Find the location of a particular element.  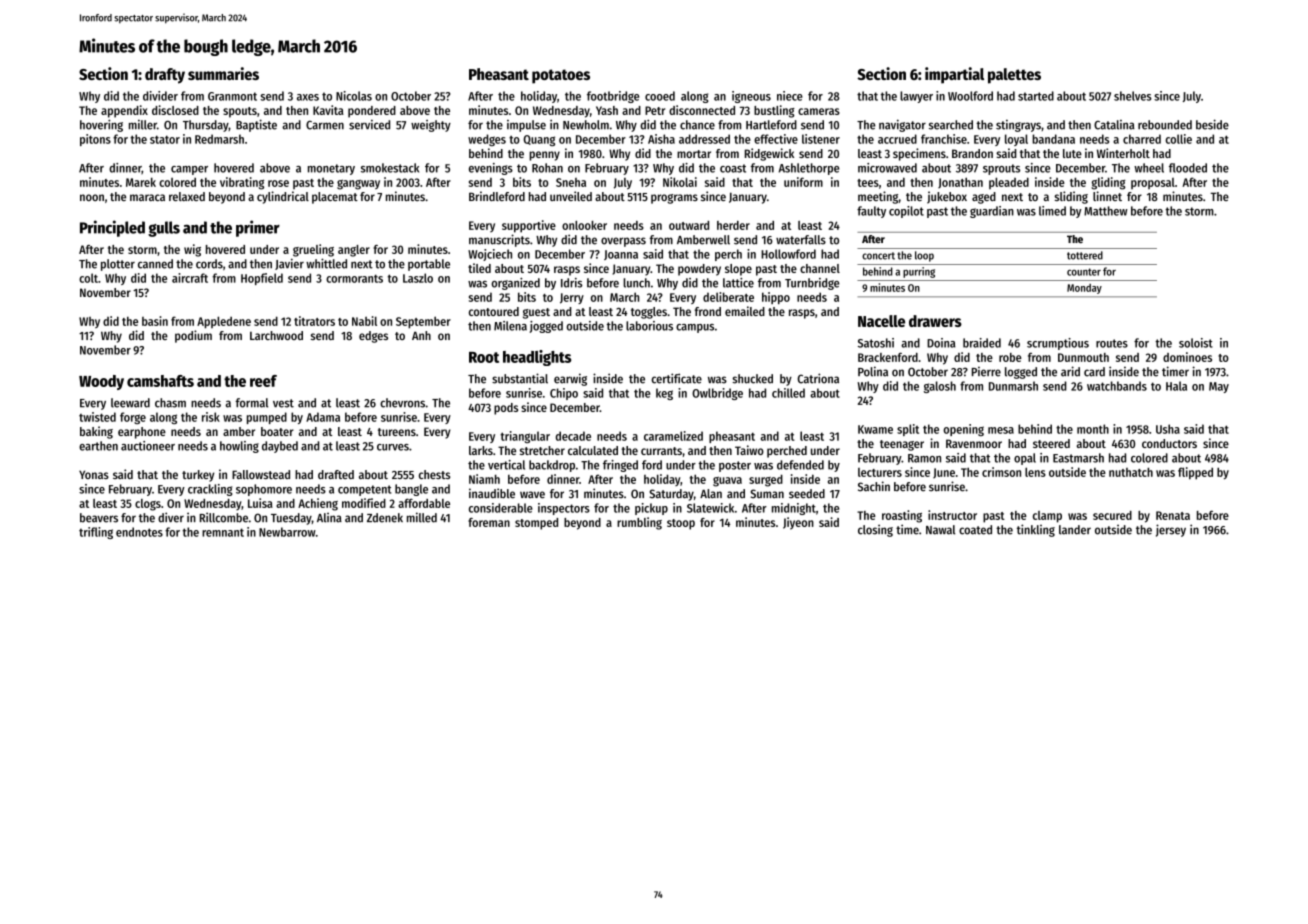

maraca is located at coordinates (147, 197).
